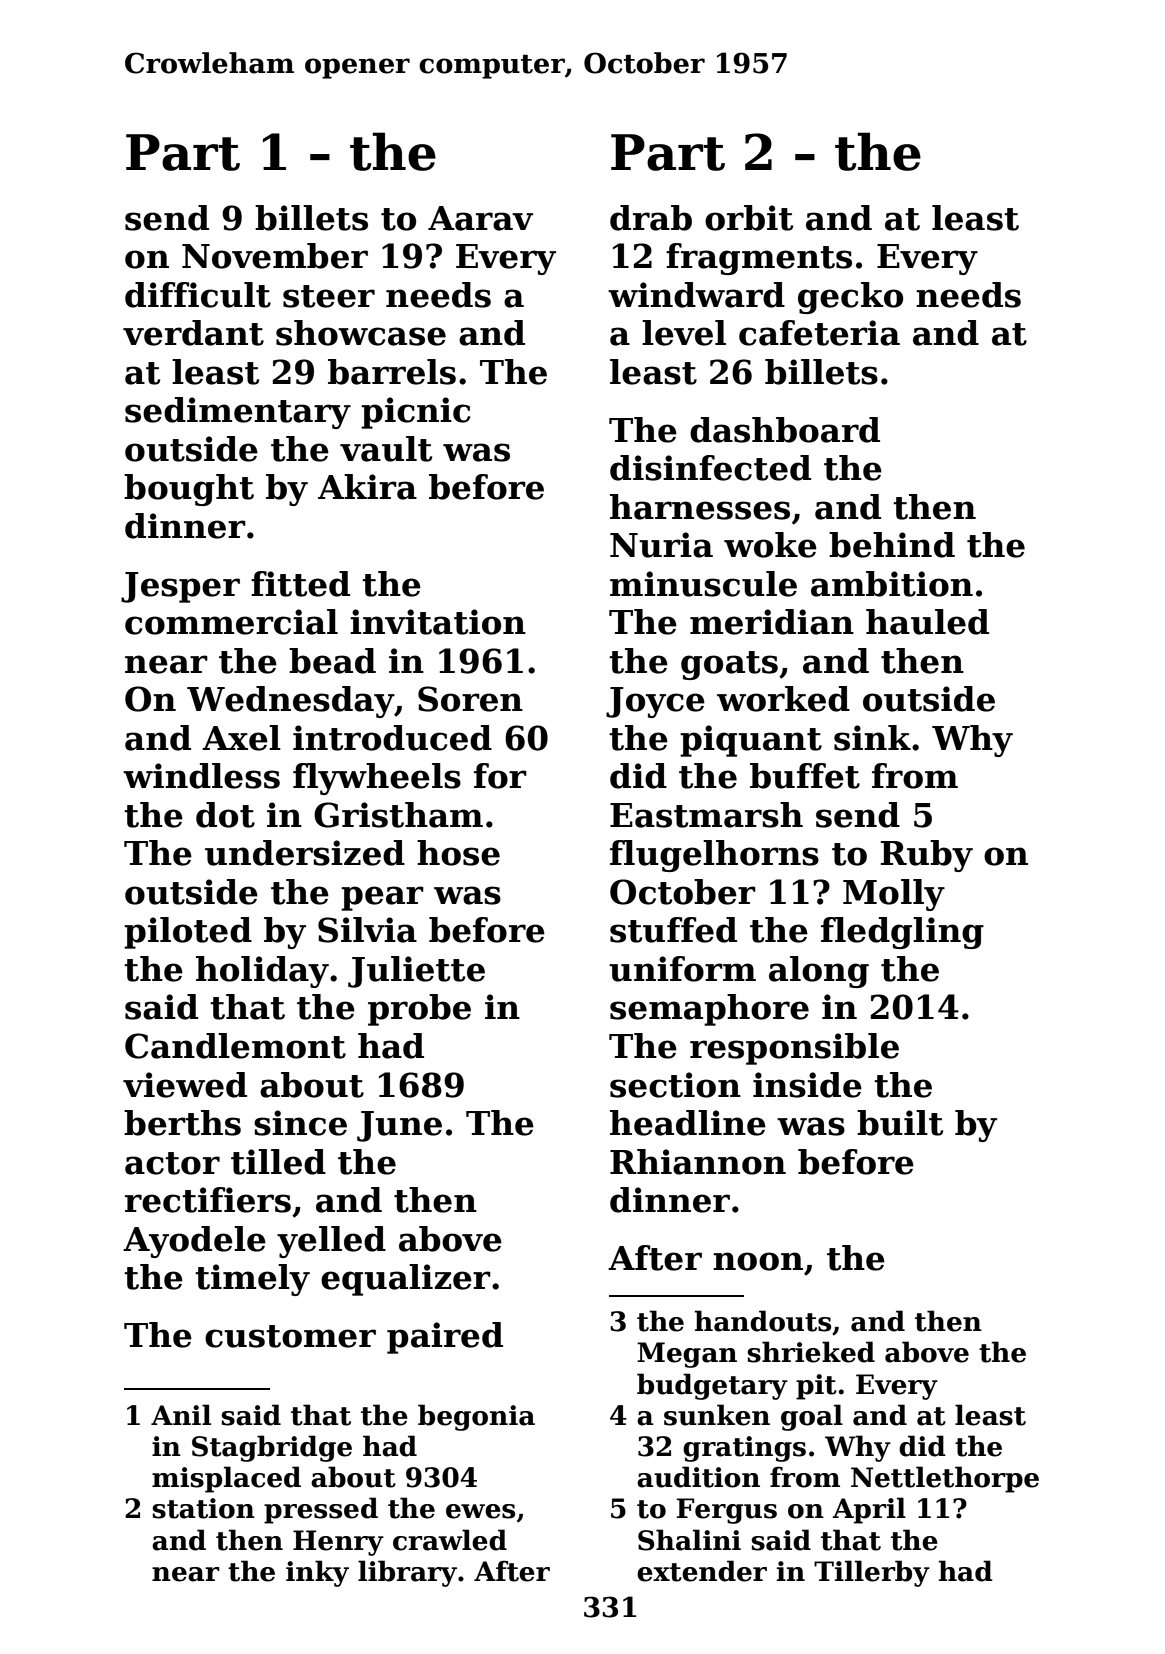 The height and width of the image is (1654, 1165). What do you see at coordinates (235, 1046) in the image?
I see `Candlemont` at bounding box center [235, 1046].
